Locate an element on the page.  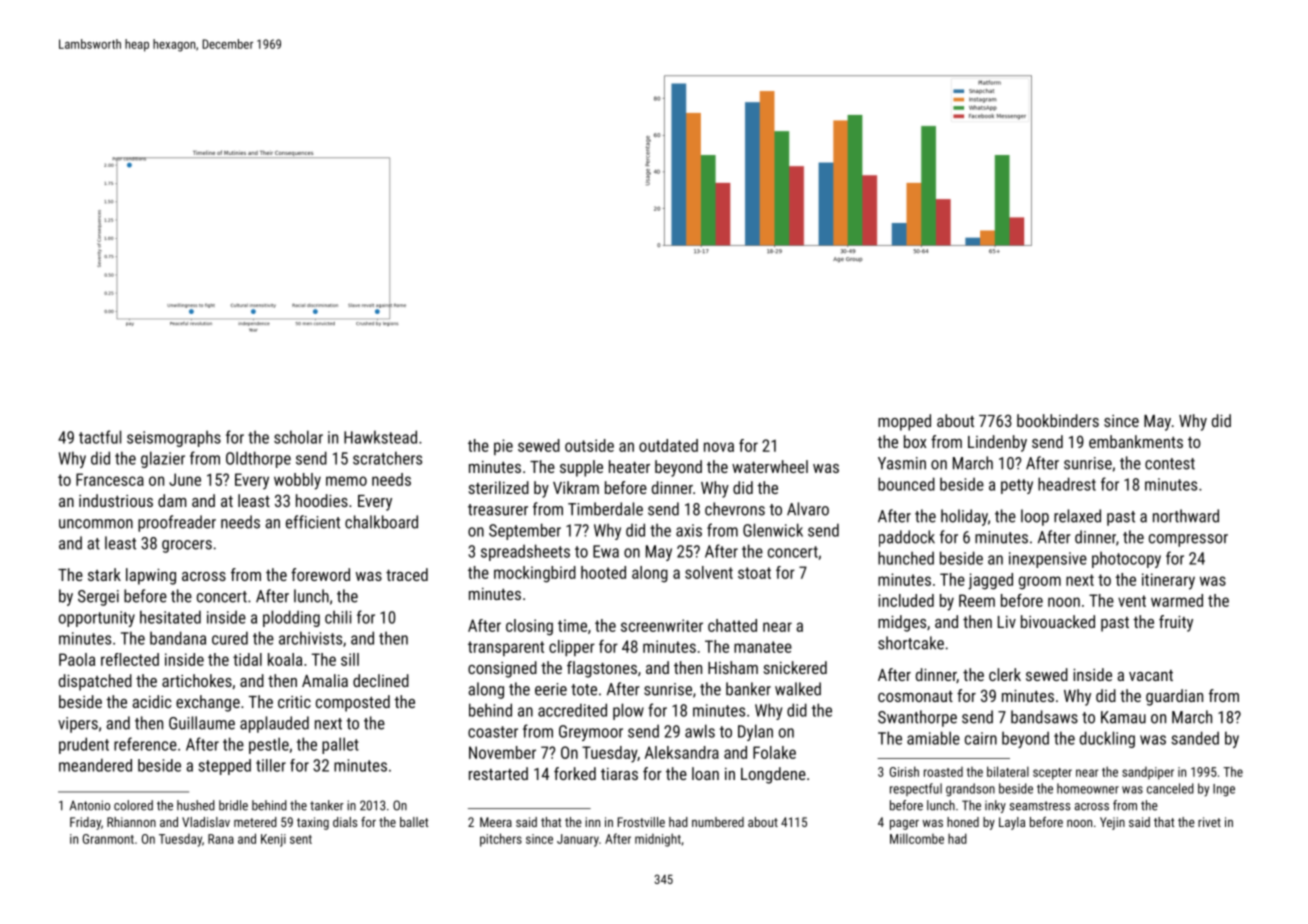
seismographs is located at coordinates (174, 438).
